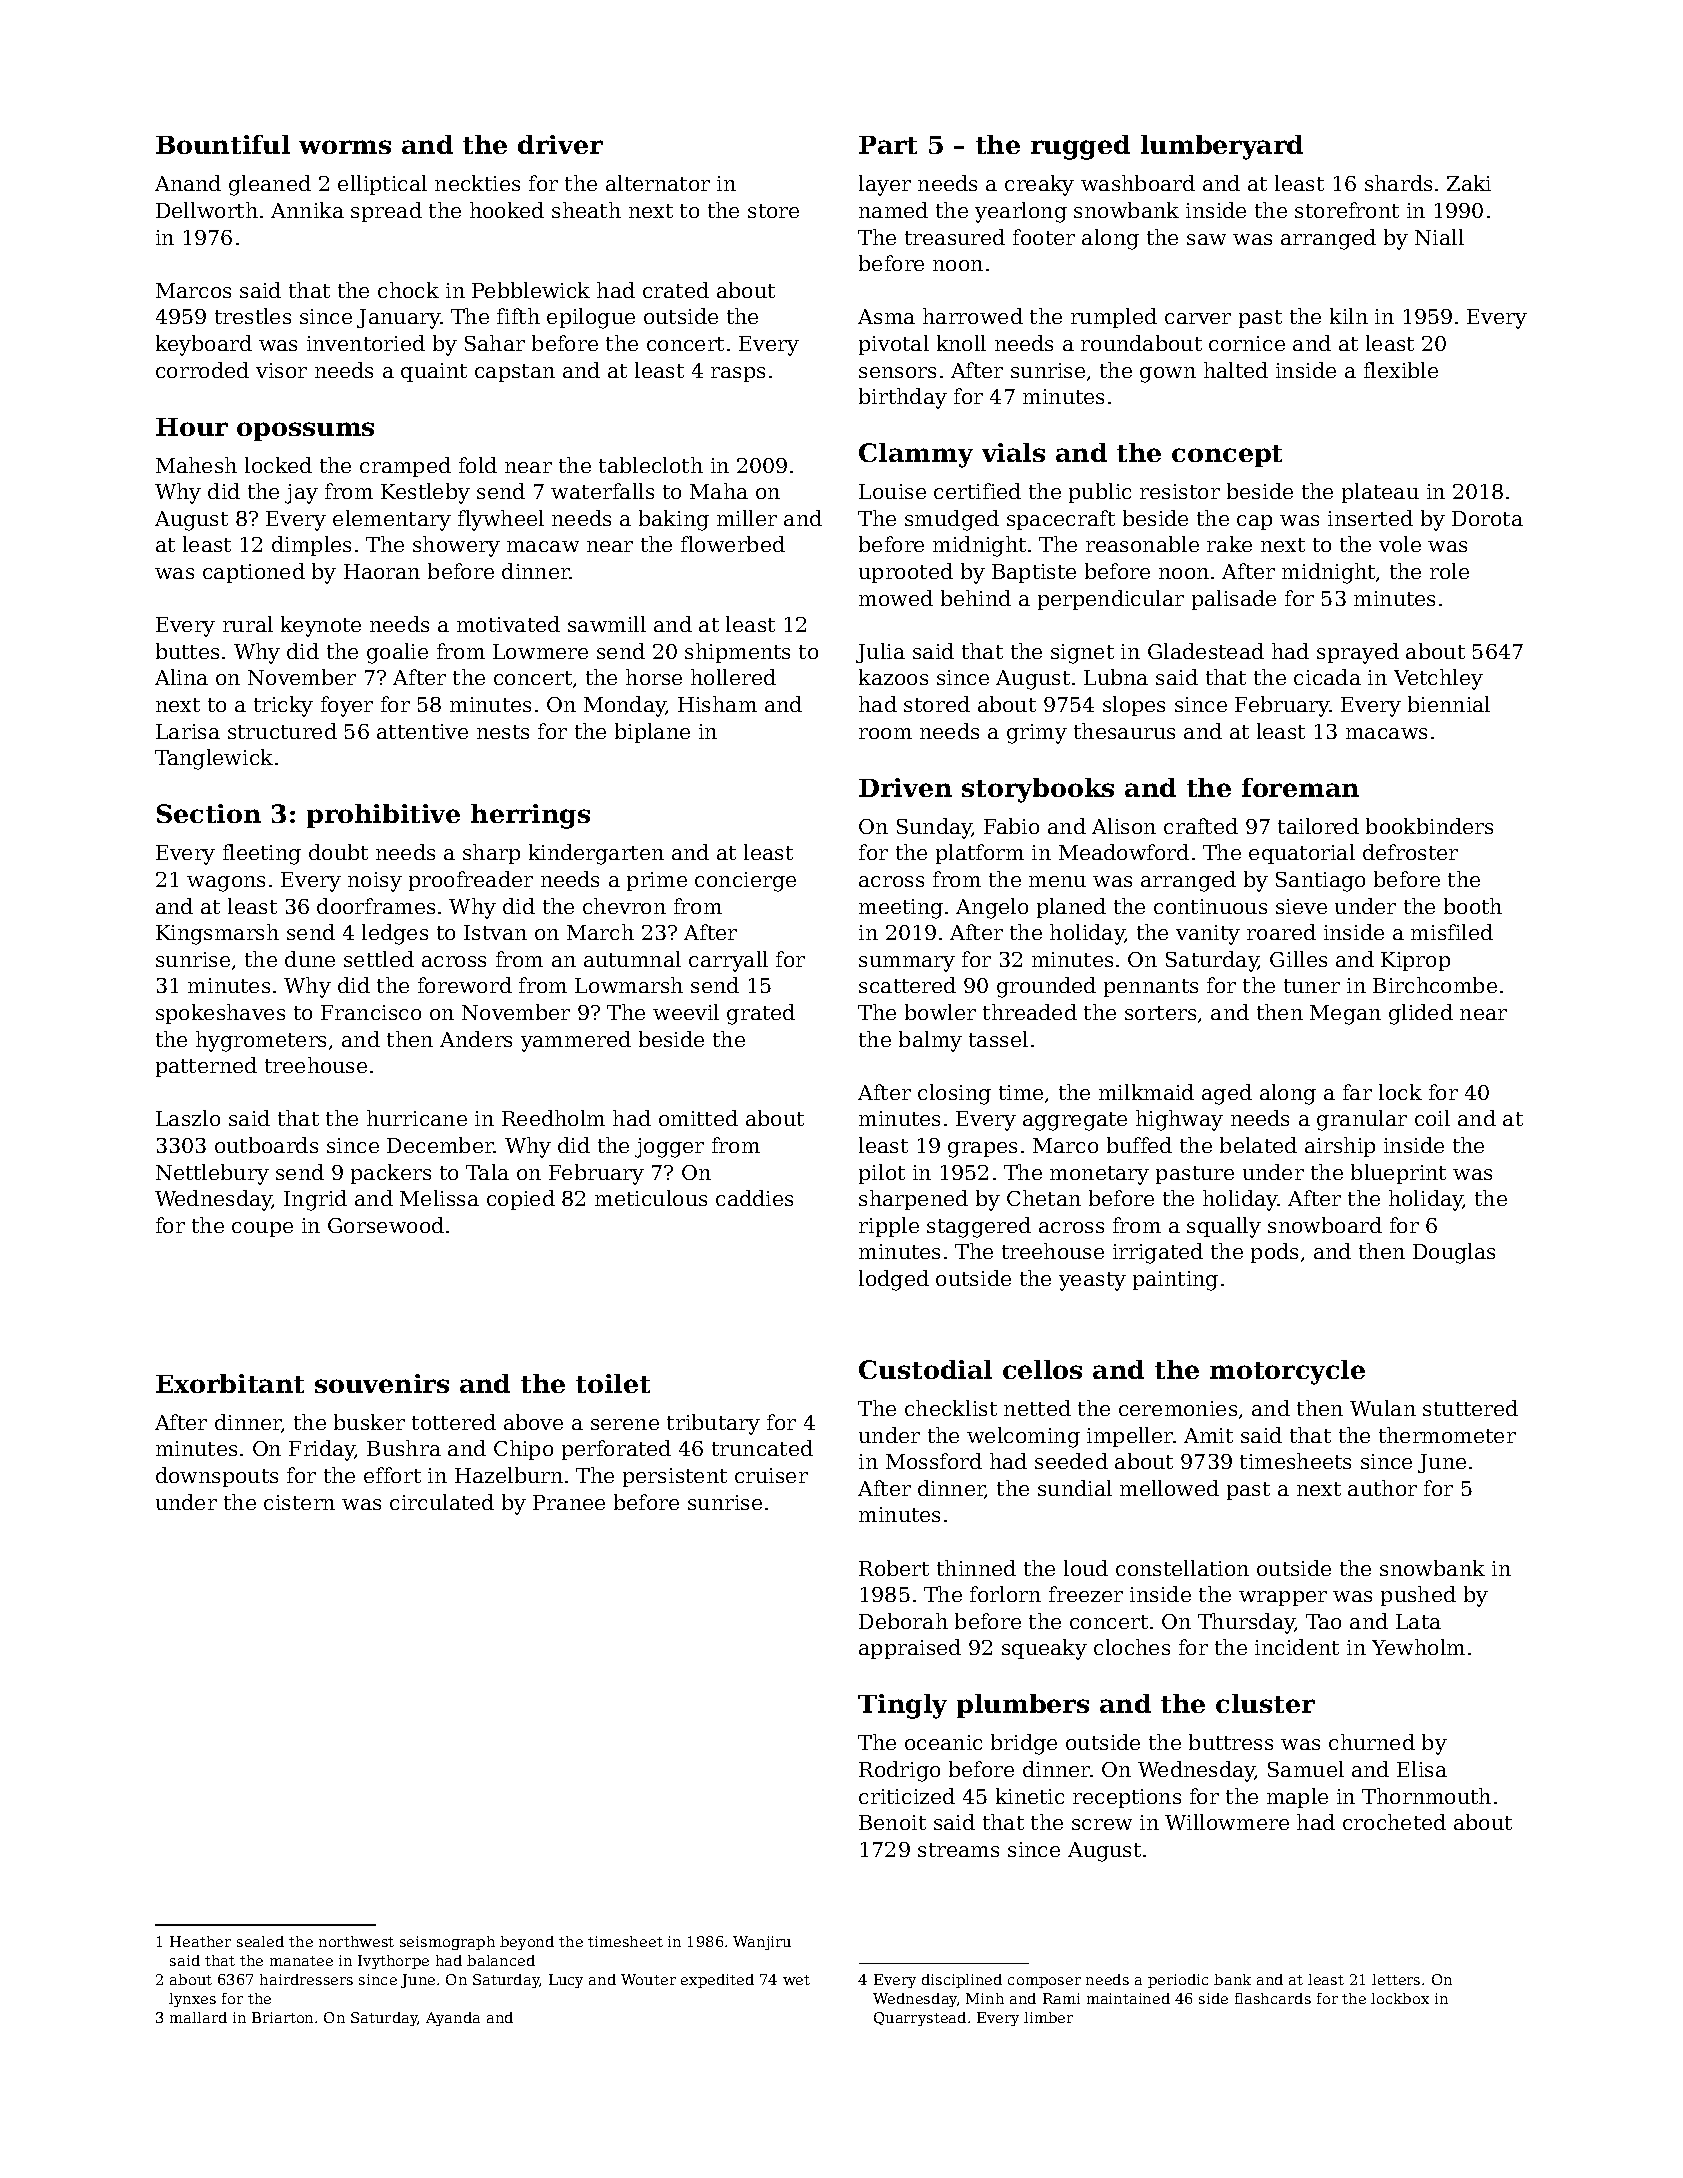 The height and width of the screenshot is (2178, 1683). What do you see at coordinates (899, 1771) in the screenshot?
I see `Rodrigo` at bounding box center [899, 1771].
